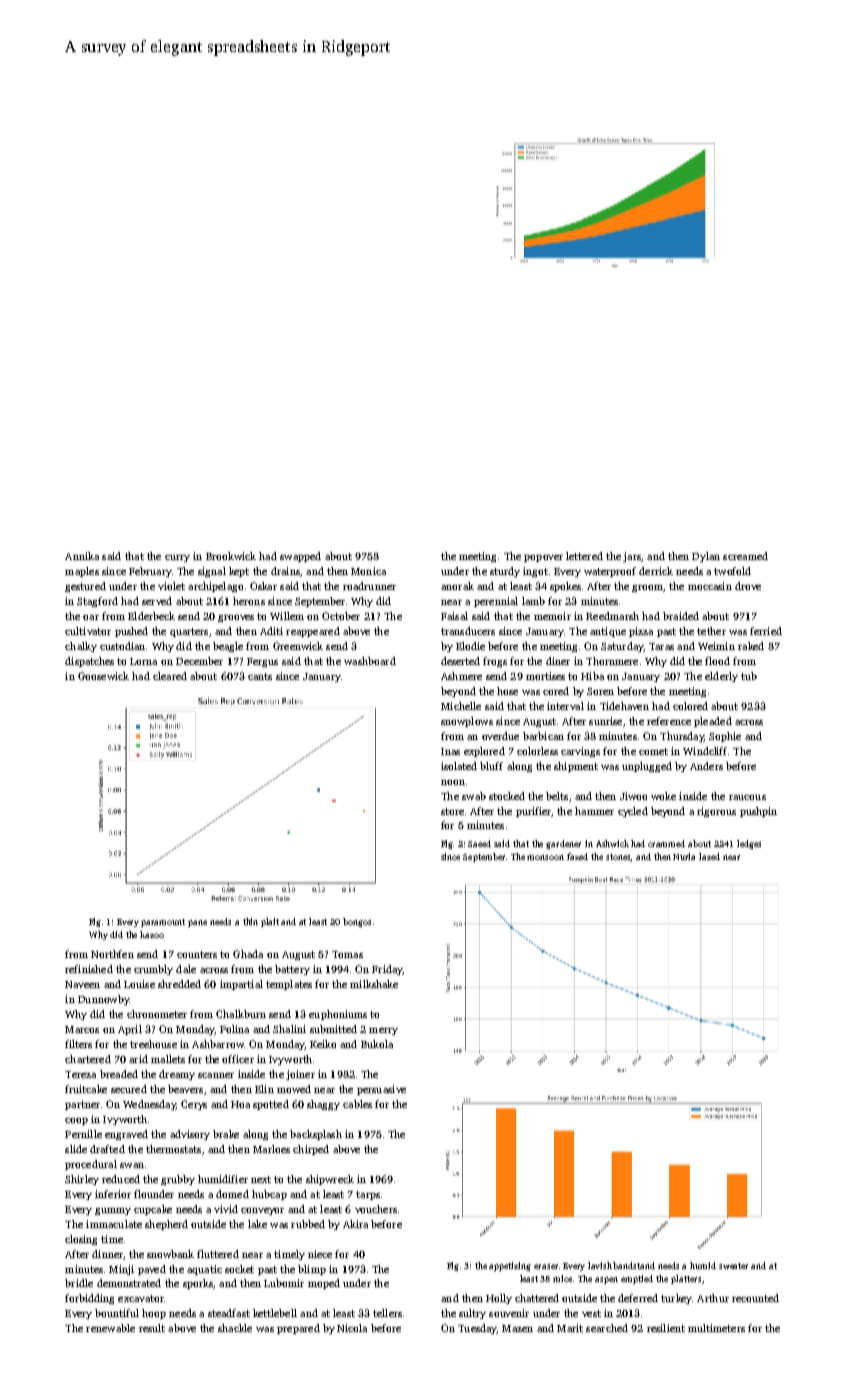  What do you see at coordinates (535, 572) in the document?
I see `ingot` at bounding box center [535, 572].
